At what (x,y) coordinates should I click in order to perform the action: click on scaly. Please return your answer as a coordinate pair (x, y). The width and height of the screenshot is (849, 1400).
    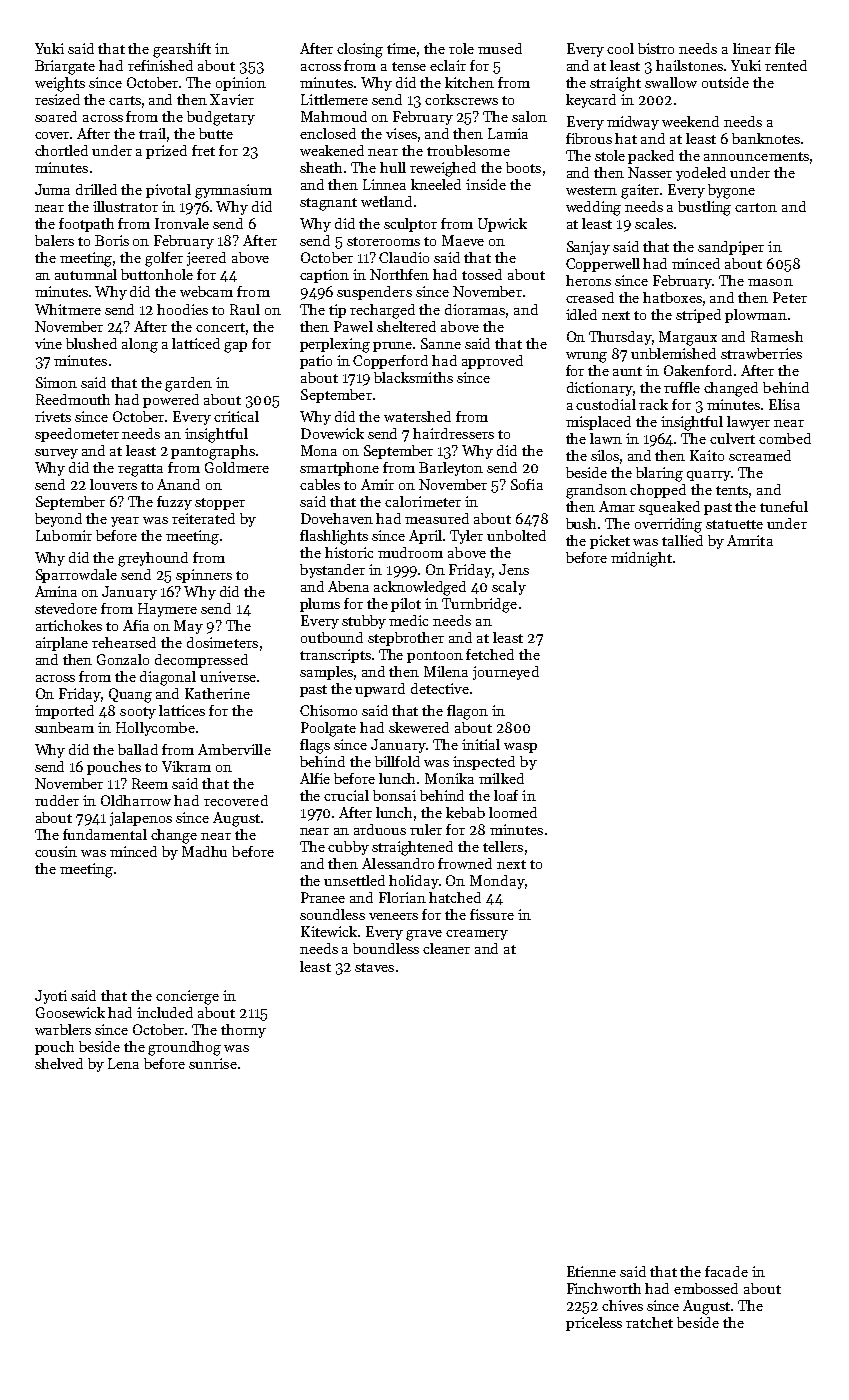
    Looking at the image, I should click on (509, 588).
